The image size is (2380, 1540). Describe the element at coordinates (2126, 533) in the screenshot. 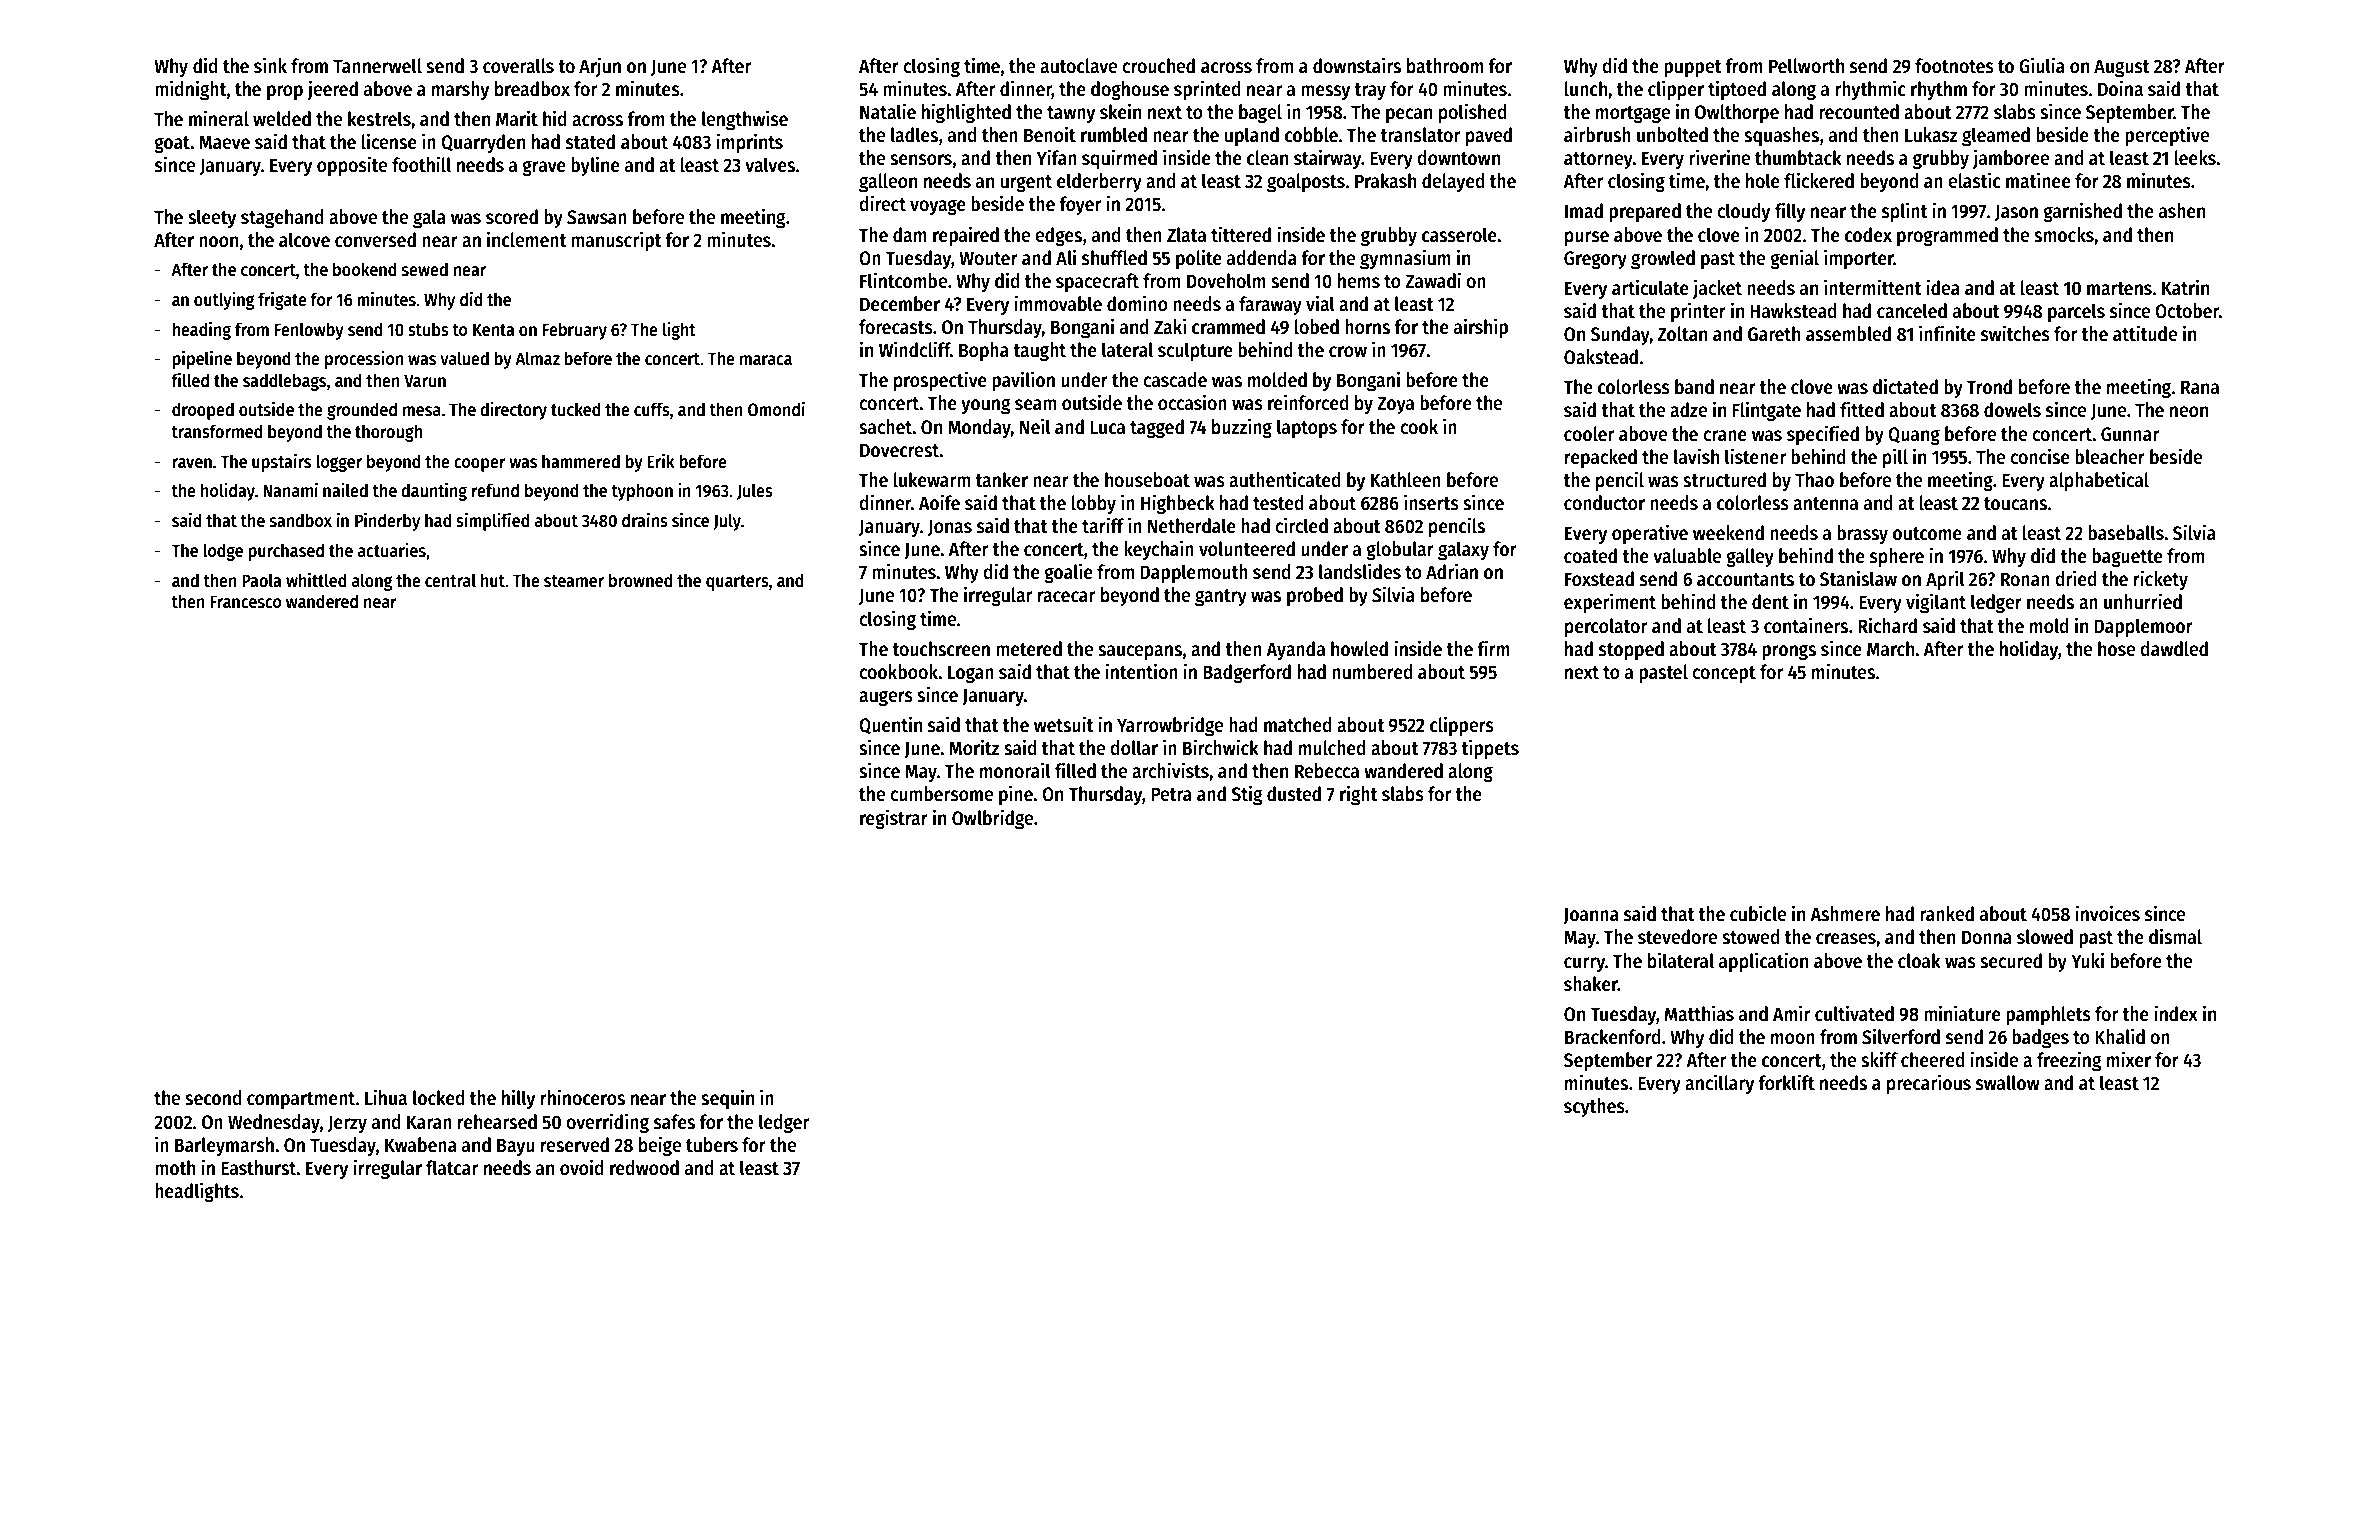

I see `baseballs` at that location.
